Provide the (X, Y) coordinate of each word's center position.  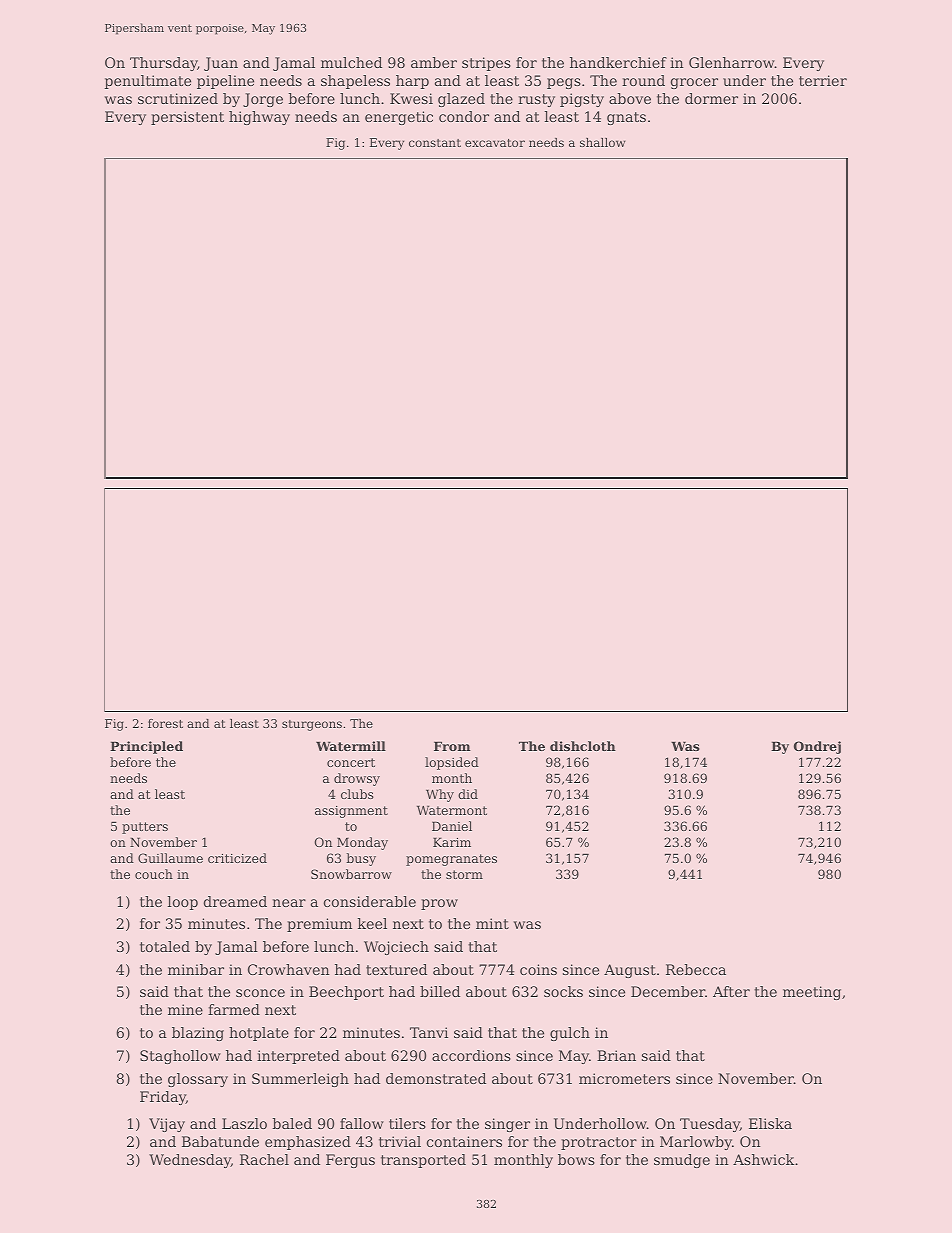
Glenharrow (732, 62)
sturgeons (312, 725)
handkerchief (618, 62)
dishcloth (583, 746)
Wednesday (190, 1161)
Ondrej (817, 747)
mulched (351, 62)
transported (423, 1161)
